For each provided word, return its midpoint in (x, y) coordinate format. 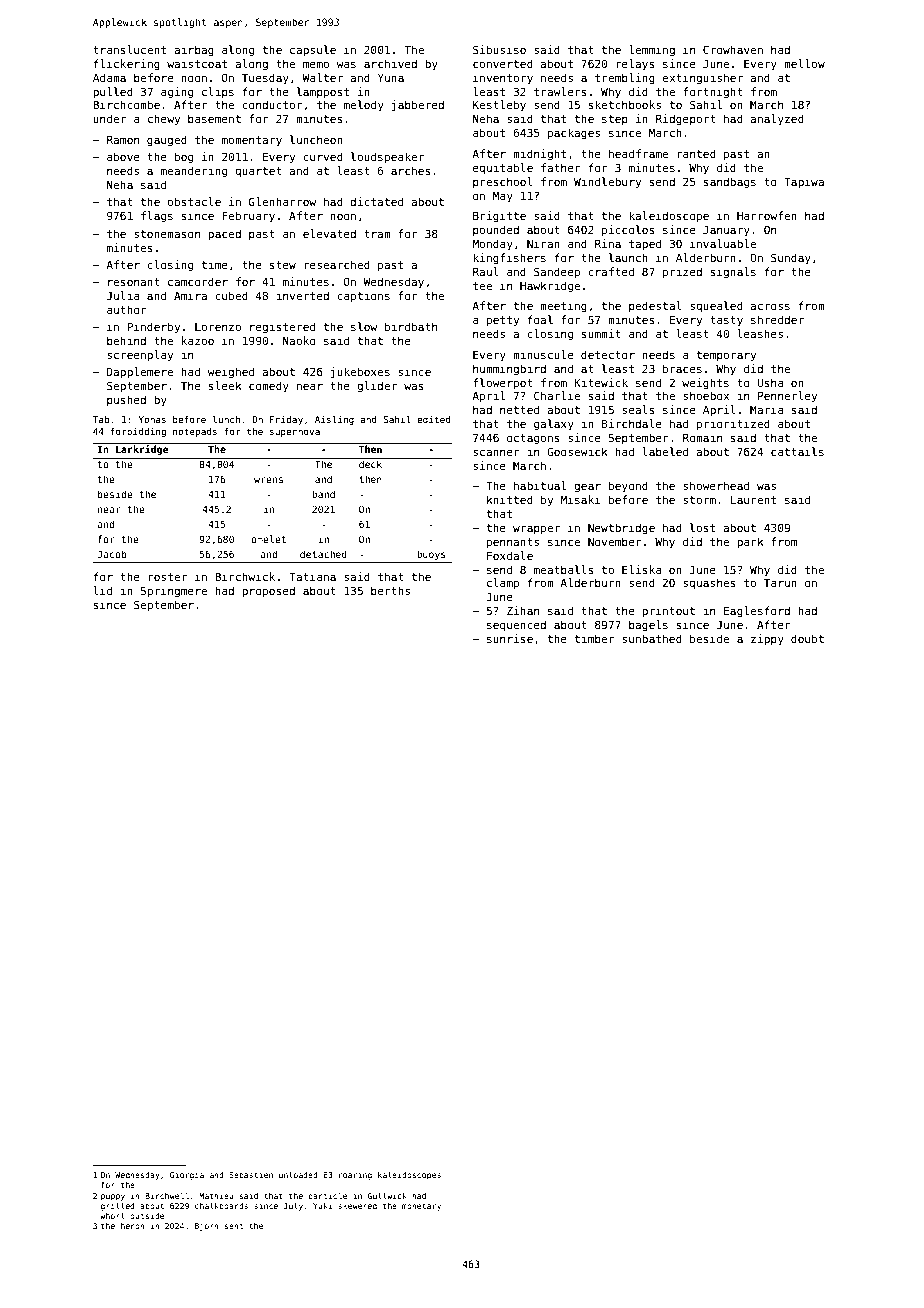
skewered (357, 1206)
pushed (126, 400)
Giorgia (187, 1176)
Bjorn (207, 1227)
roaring (355, 1176)
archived (390, 63)
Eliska (641, 569)
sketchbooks (625, 104)
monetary (421, 1207)
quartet (258, 172)
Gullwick (387, 1195)
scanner (496, 452)
